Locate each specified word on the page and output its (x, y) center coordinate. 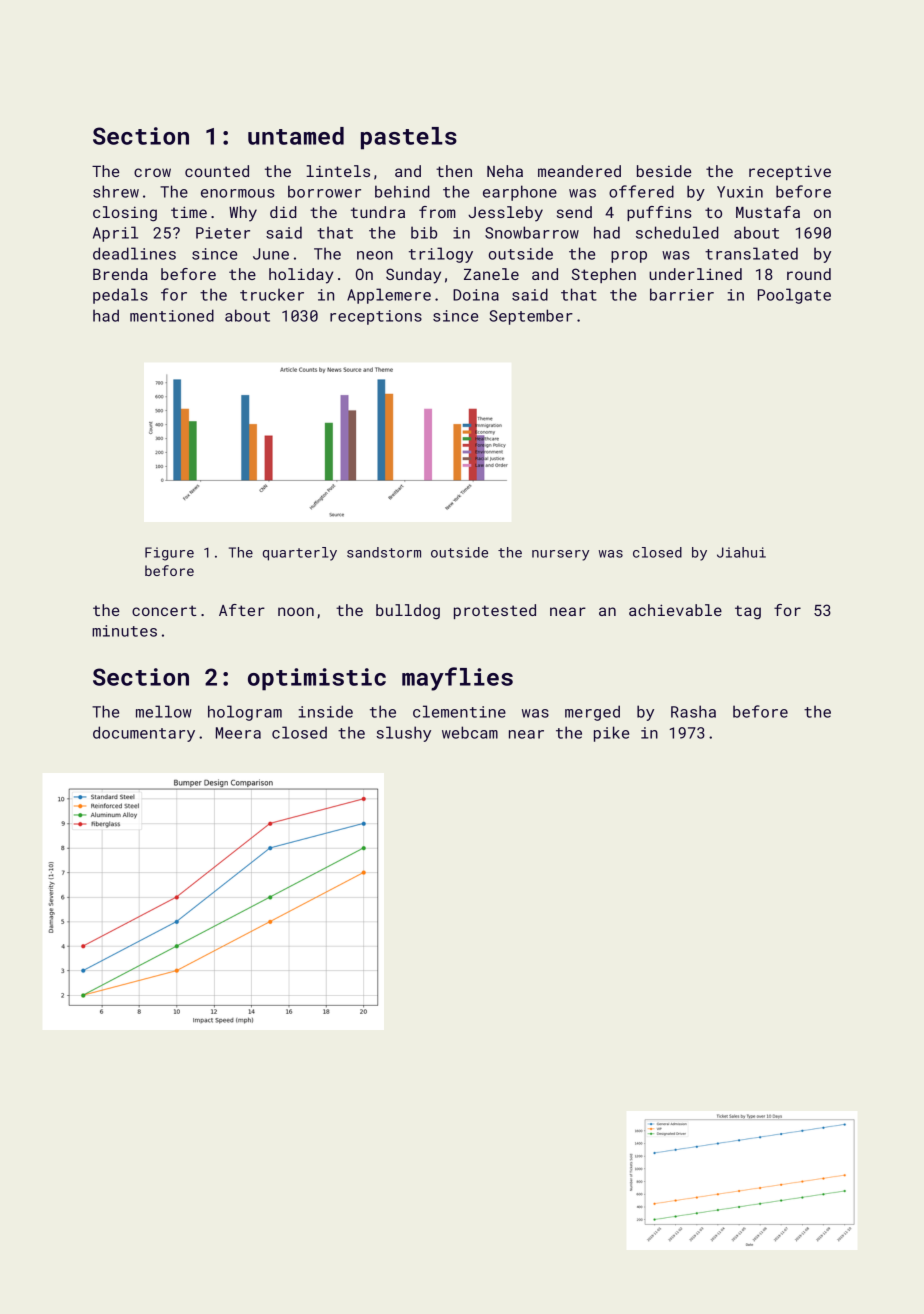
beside (664, 171)
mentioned (172, 315)
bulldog (408, 612)
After (242, 610)
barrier (682, 294)
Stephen (604, 275)
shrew (116, 191)
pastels (409, 138)
